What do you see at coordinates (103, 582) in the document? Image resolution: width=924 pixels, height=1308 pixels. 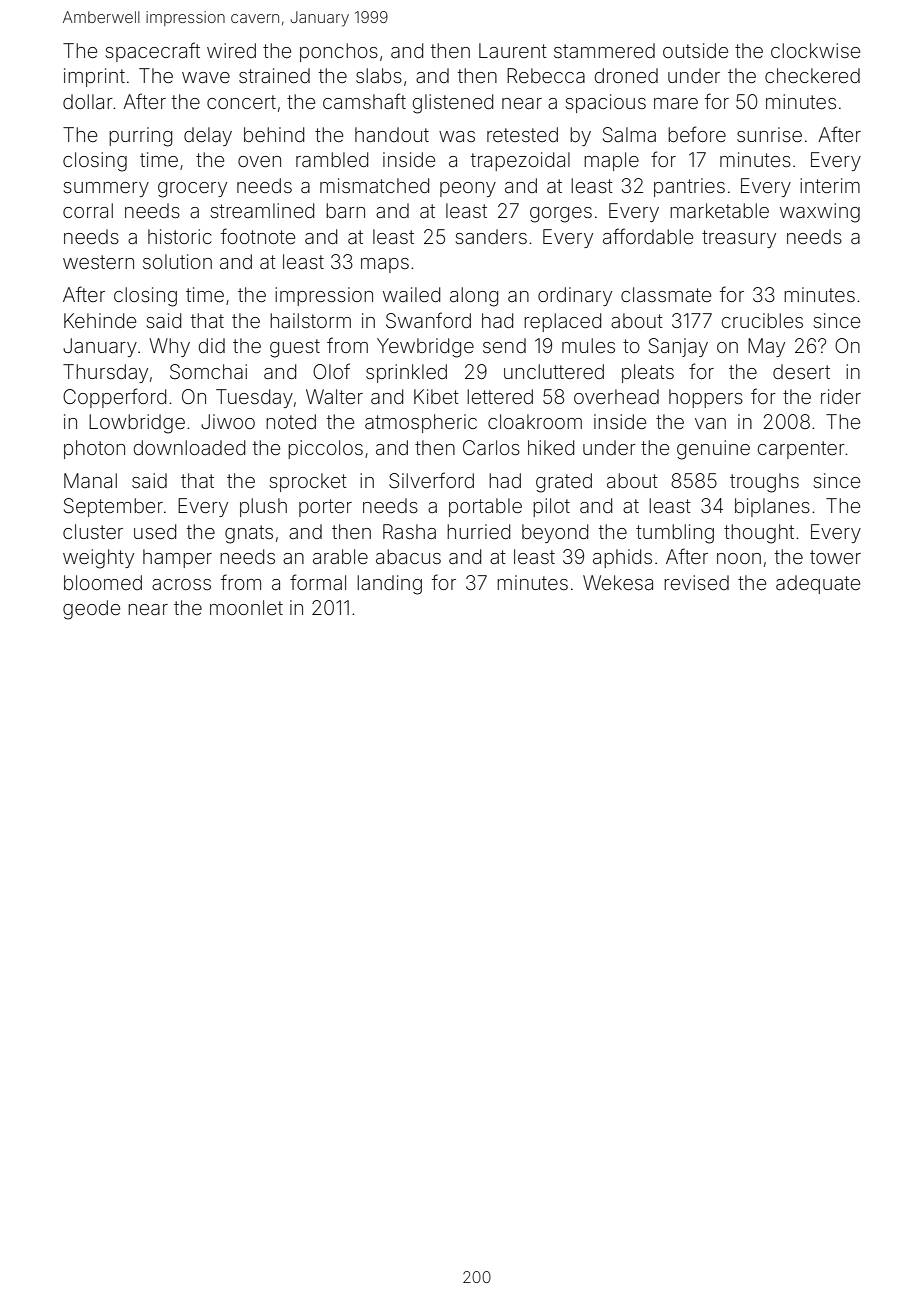 I see `bloomed` at bounding box center [103, 582].
